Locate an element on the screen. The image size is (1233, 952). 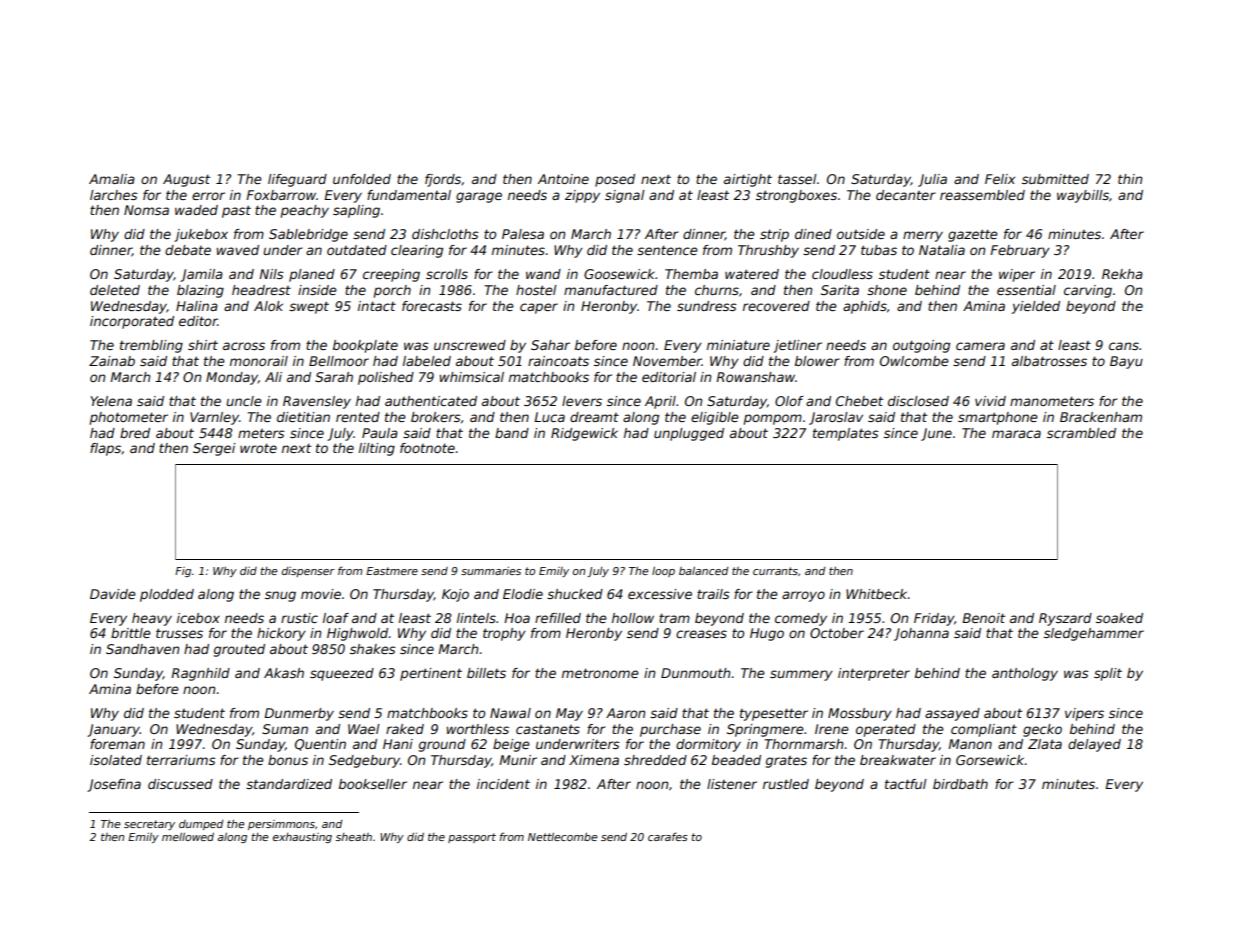
incident is located at coordinates (503, 784).
